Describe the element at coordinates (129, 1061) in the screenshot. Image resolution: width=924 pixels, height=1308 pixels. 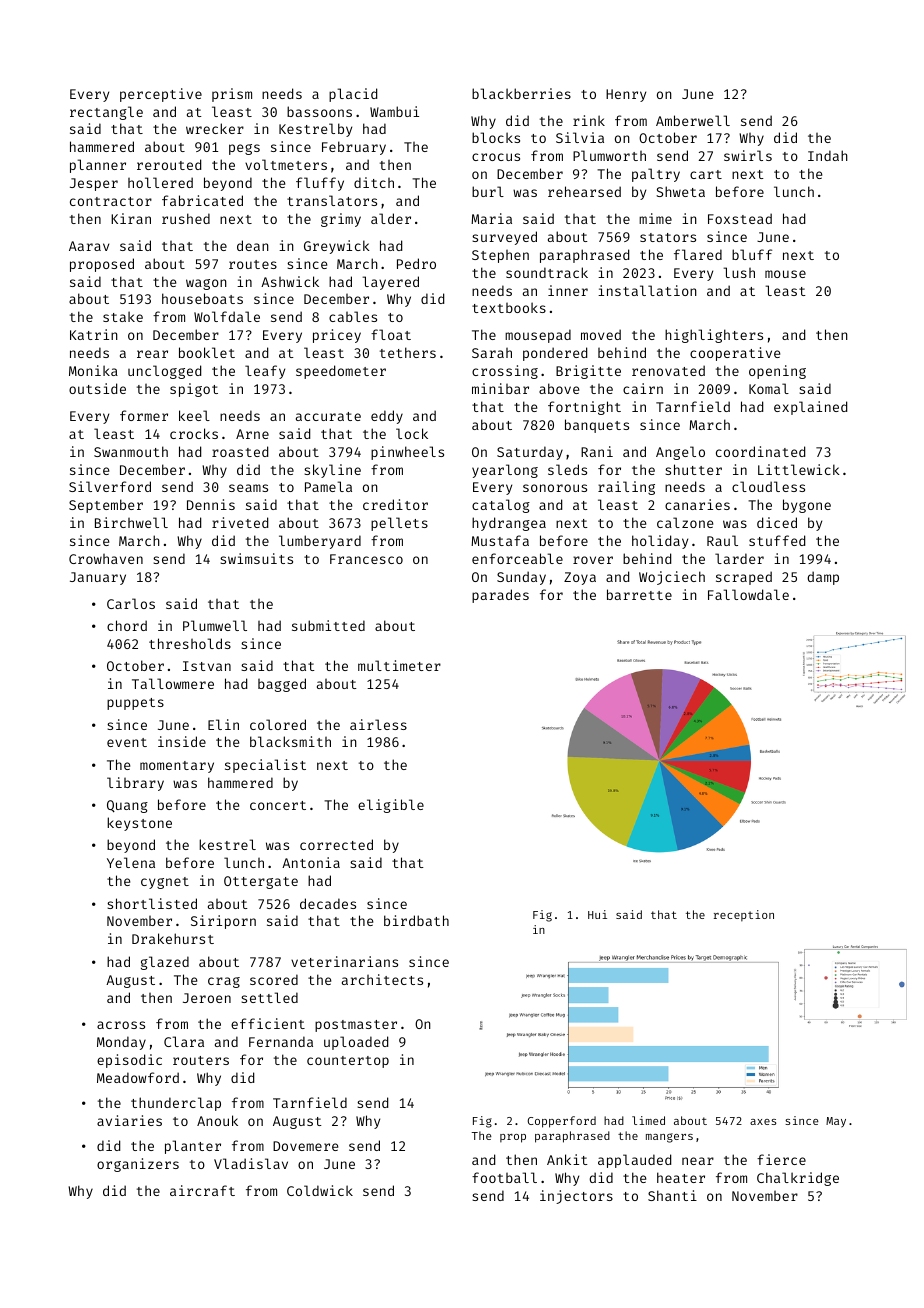
I see `episodic` at that location.
